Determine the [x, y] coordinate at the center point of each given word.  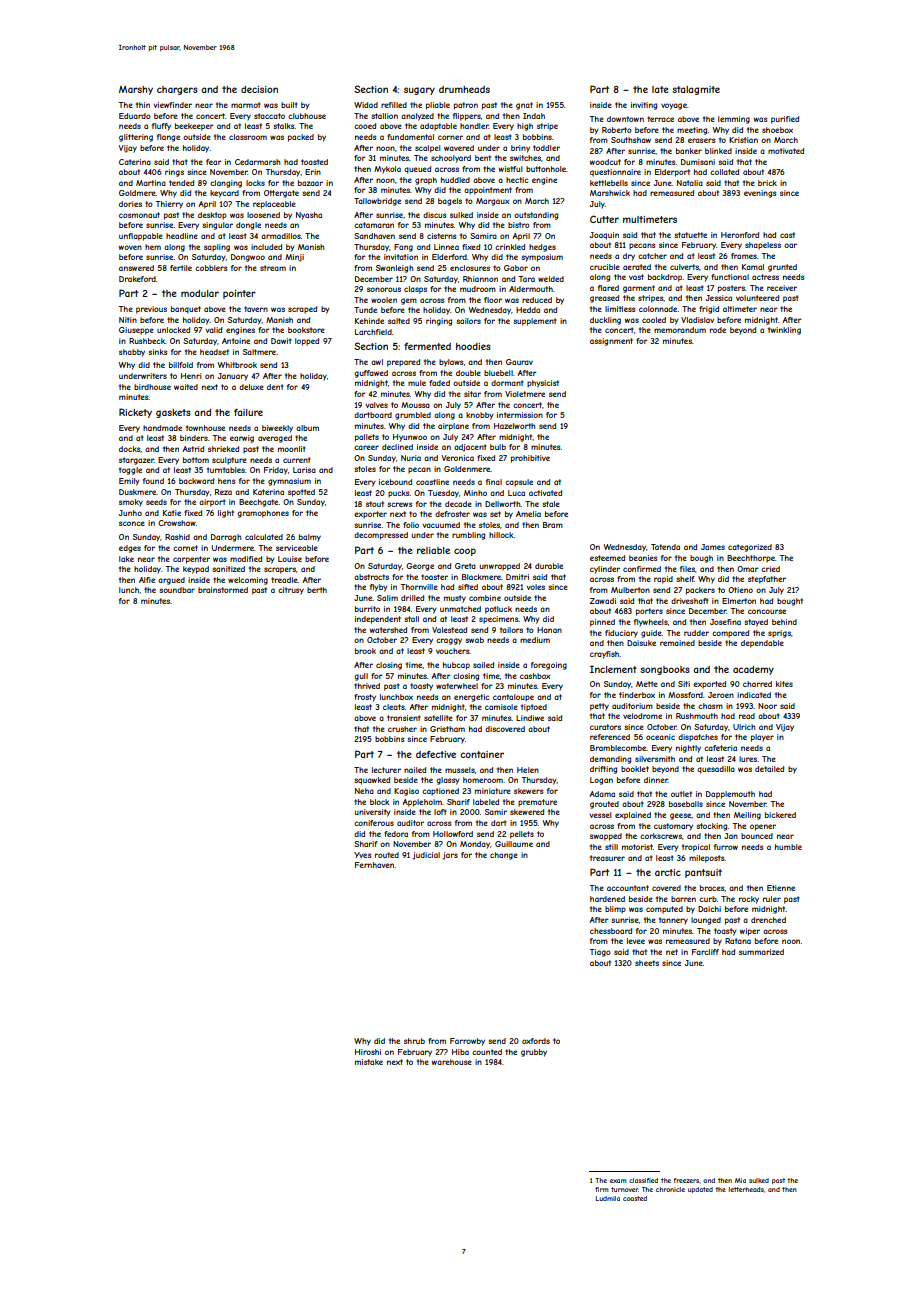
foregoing [549, 666]
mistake [369, 1062]
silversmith [655, 759]
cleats [394, 707]
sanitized [229, 569]
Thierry [169, 205]
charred [757, 684]
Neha [364, 791]
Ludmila [608, 1198]
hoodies [473, 346]
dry [629, 257]
